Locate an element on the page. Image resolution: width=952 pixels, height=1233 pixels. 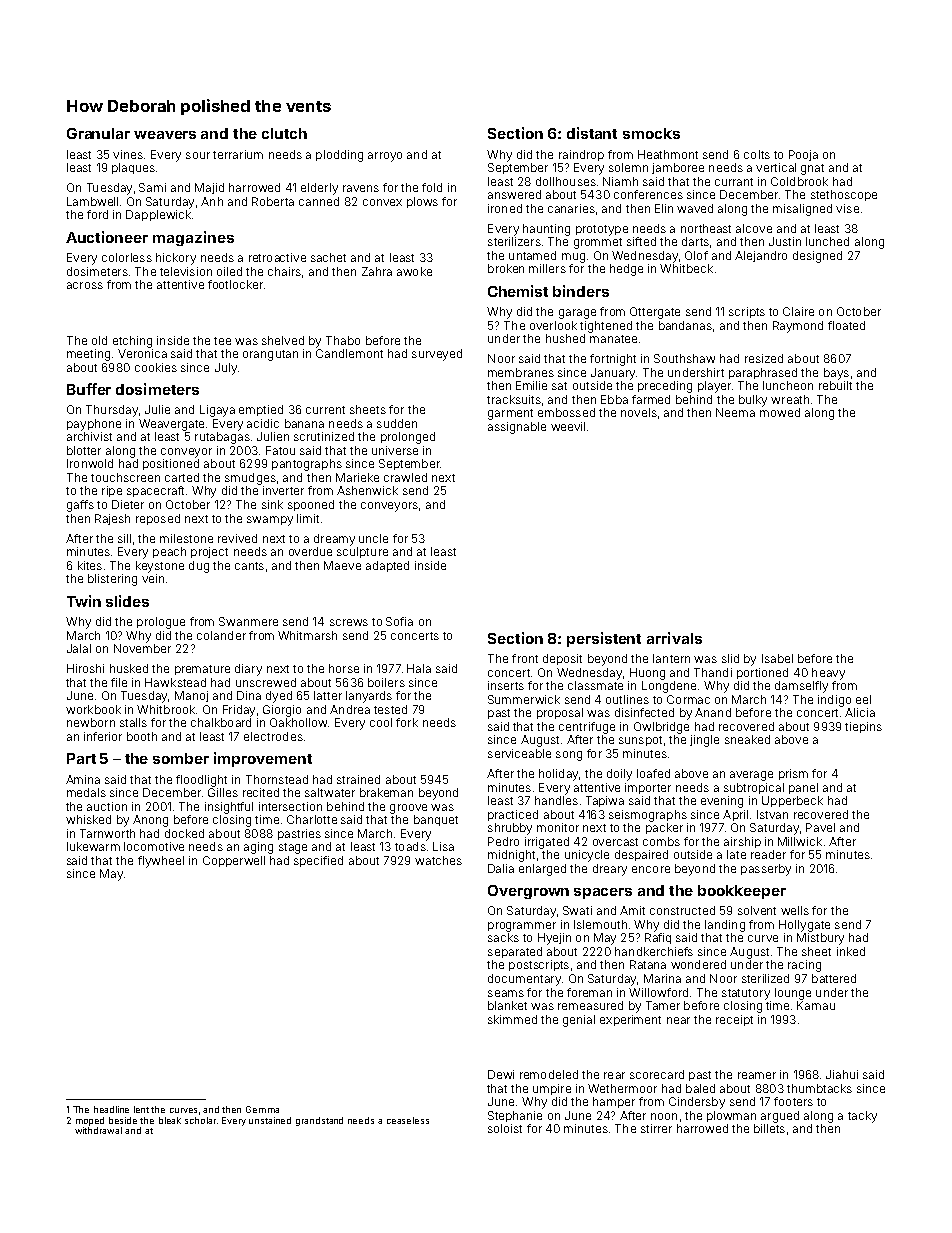
Candlemont is located at coordinates (349, 353).
